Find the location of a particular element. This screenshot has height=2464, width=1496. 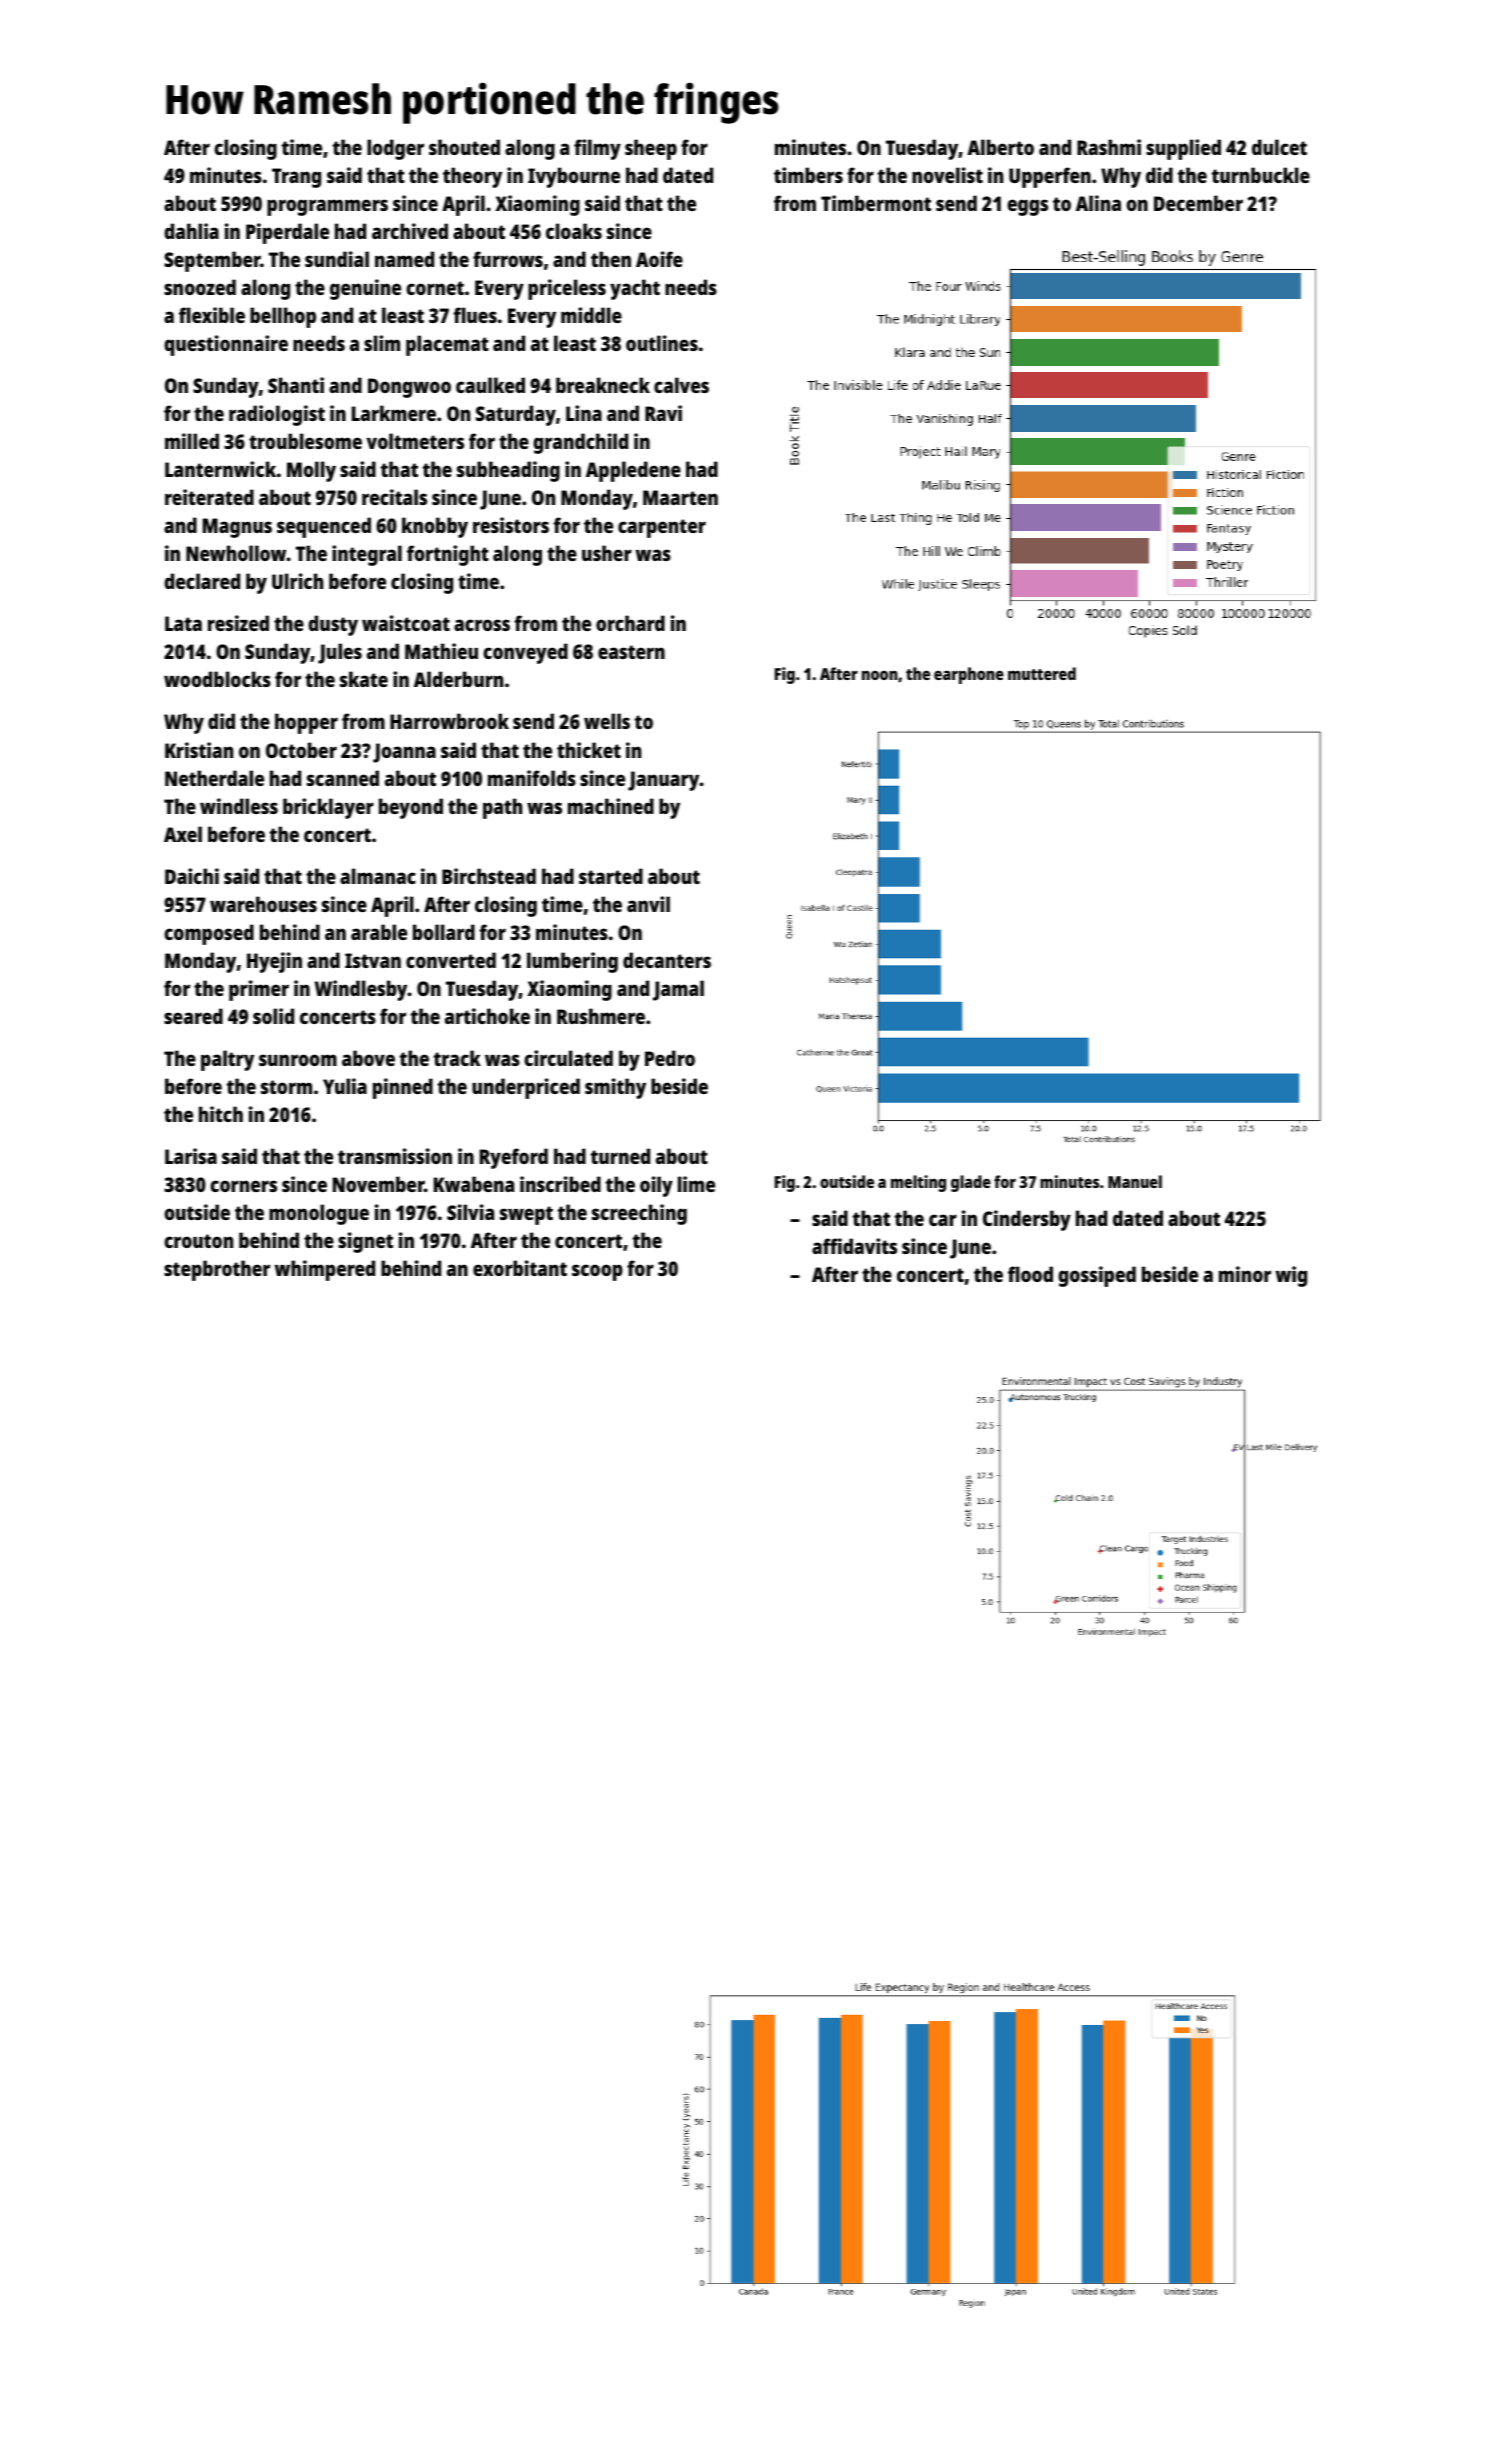

outlines is located at coordinates (662, 343).
